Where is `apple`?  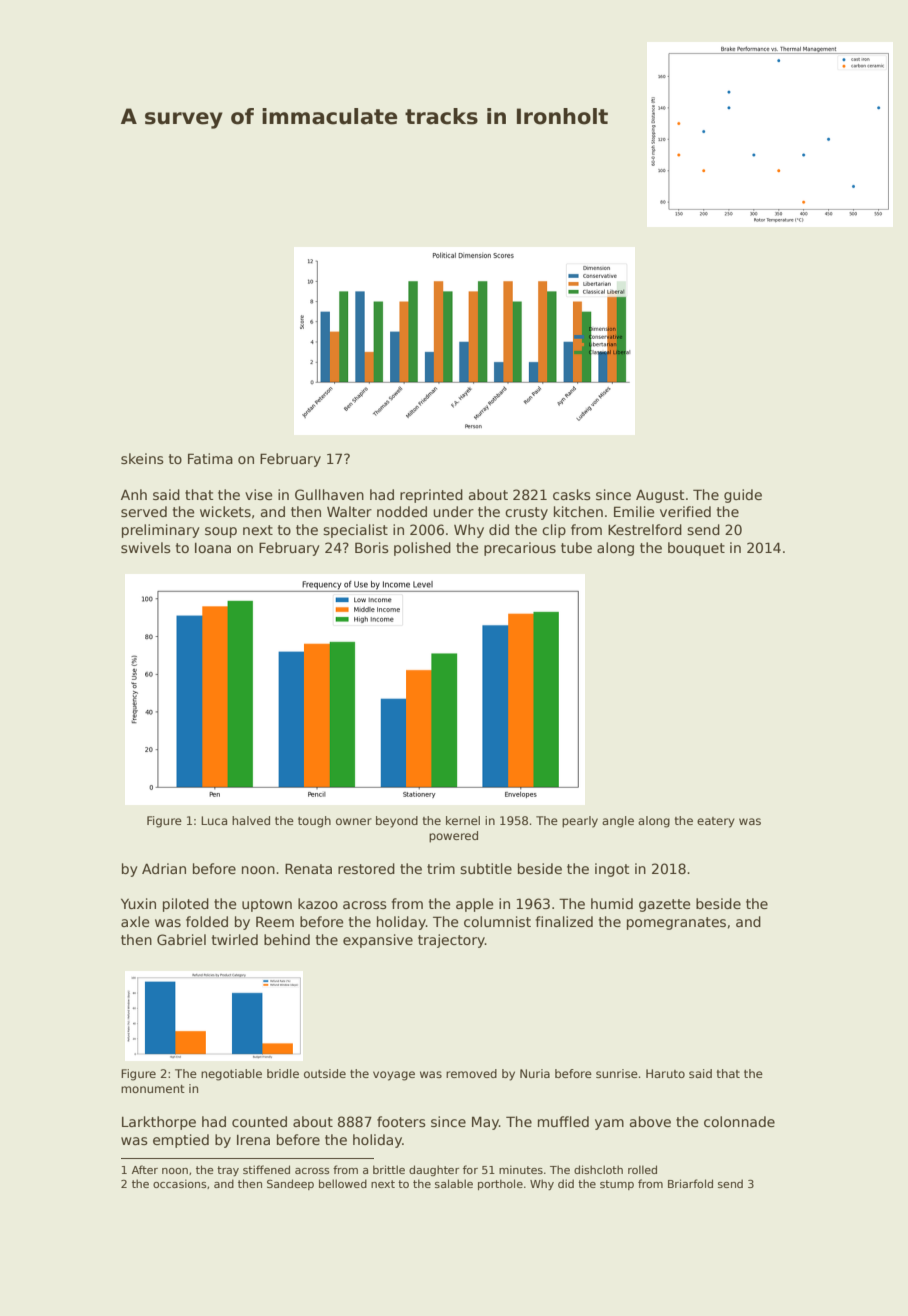 apple is located at coordinates (474, 905).
